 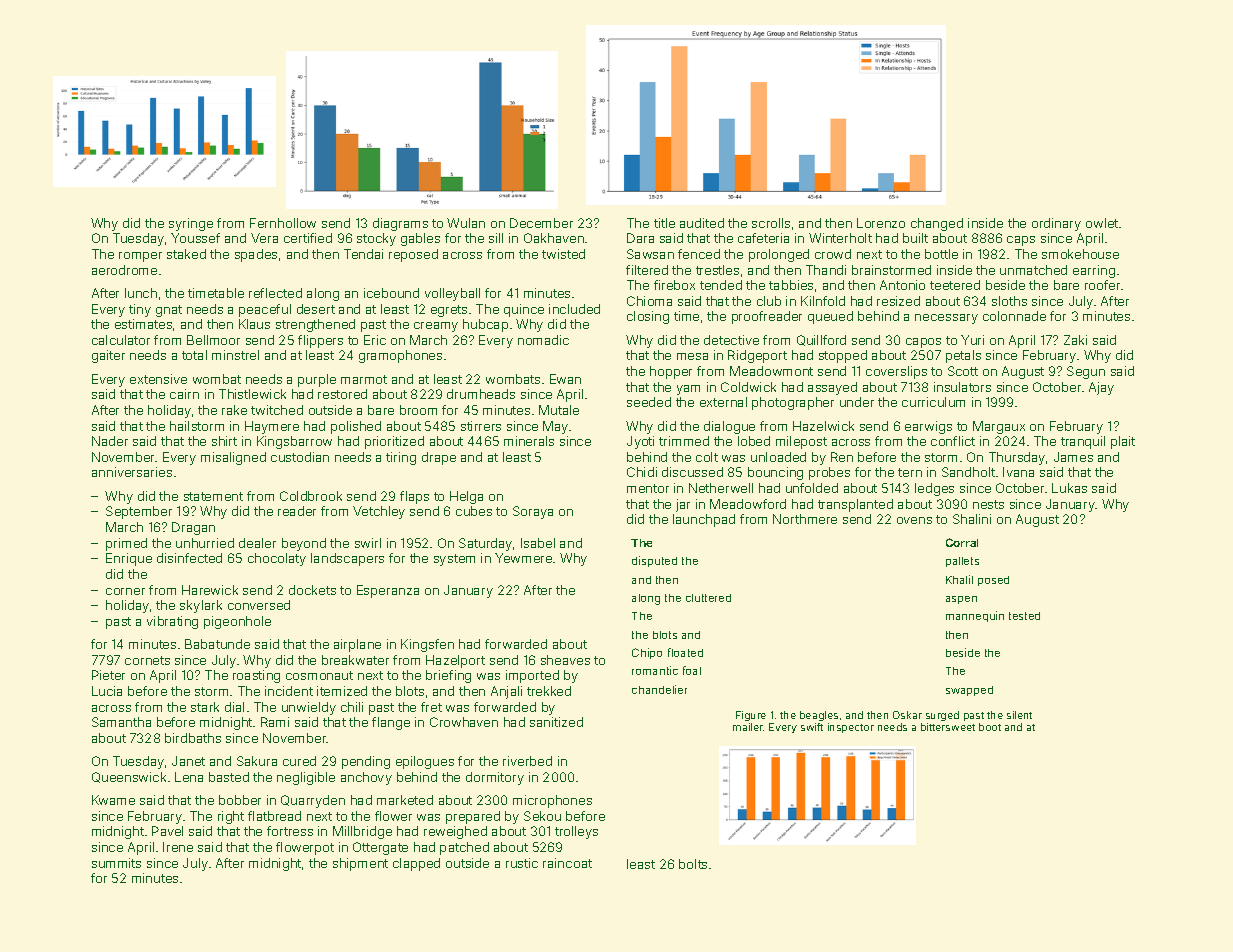 What do you see at coordinates (167, 831) in the image?
I see `Pavel` at bounding box center [167, 831].
